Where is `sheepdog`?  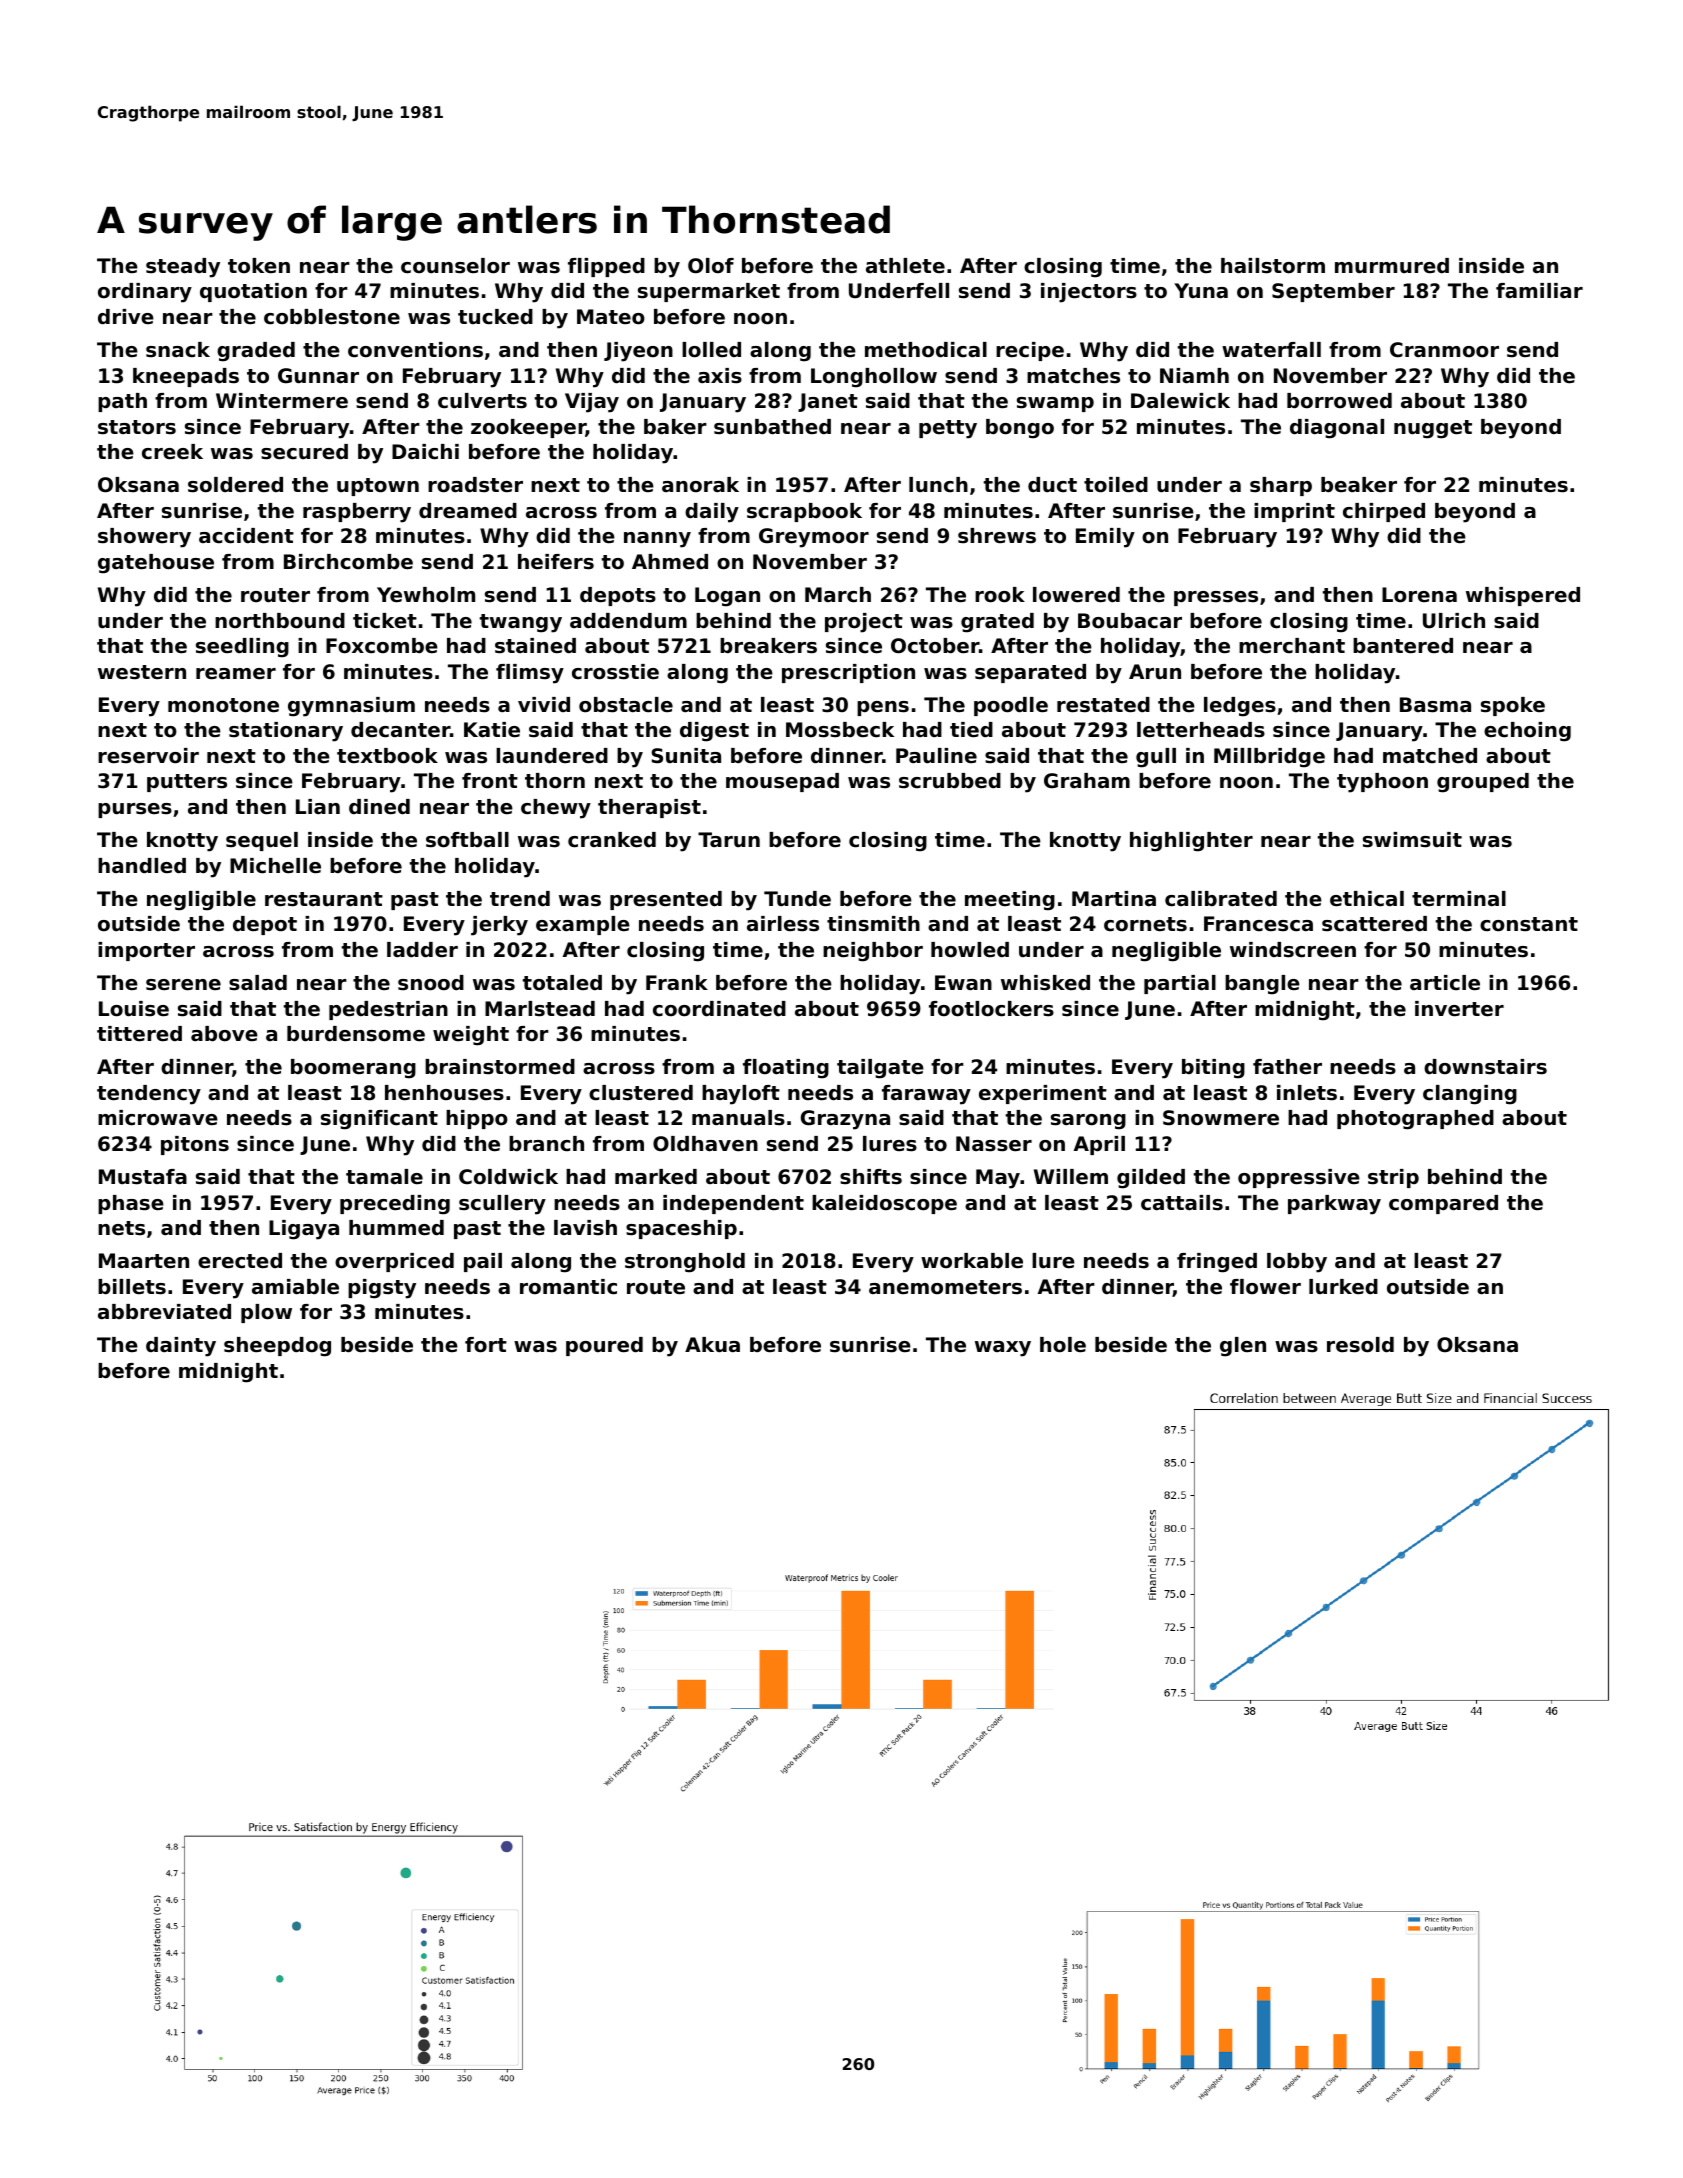 sheepdog is located at coordinates (277, 1347).
